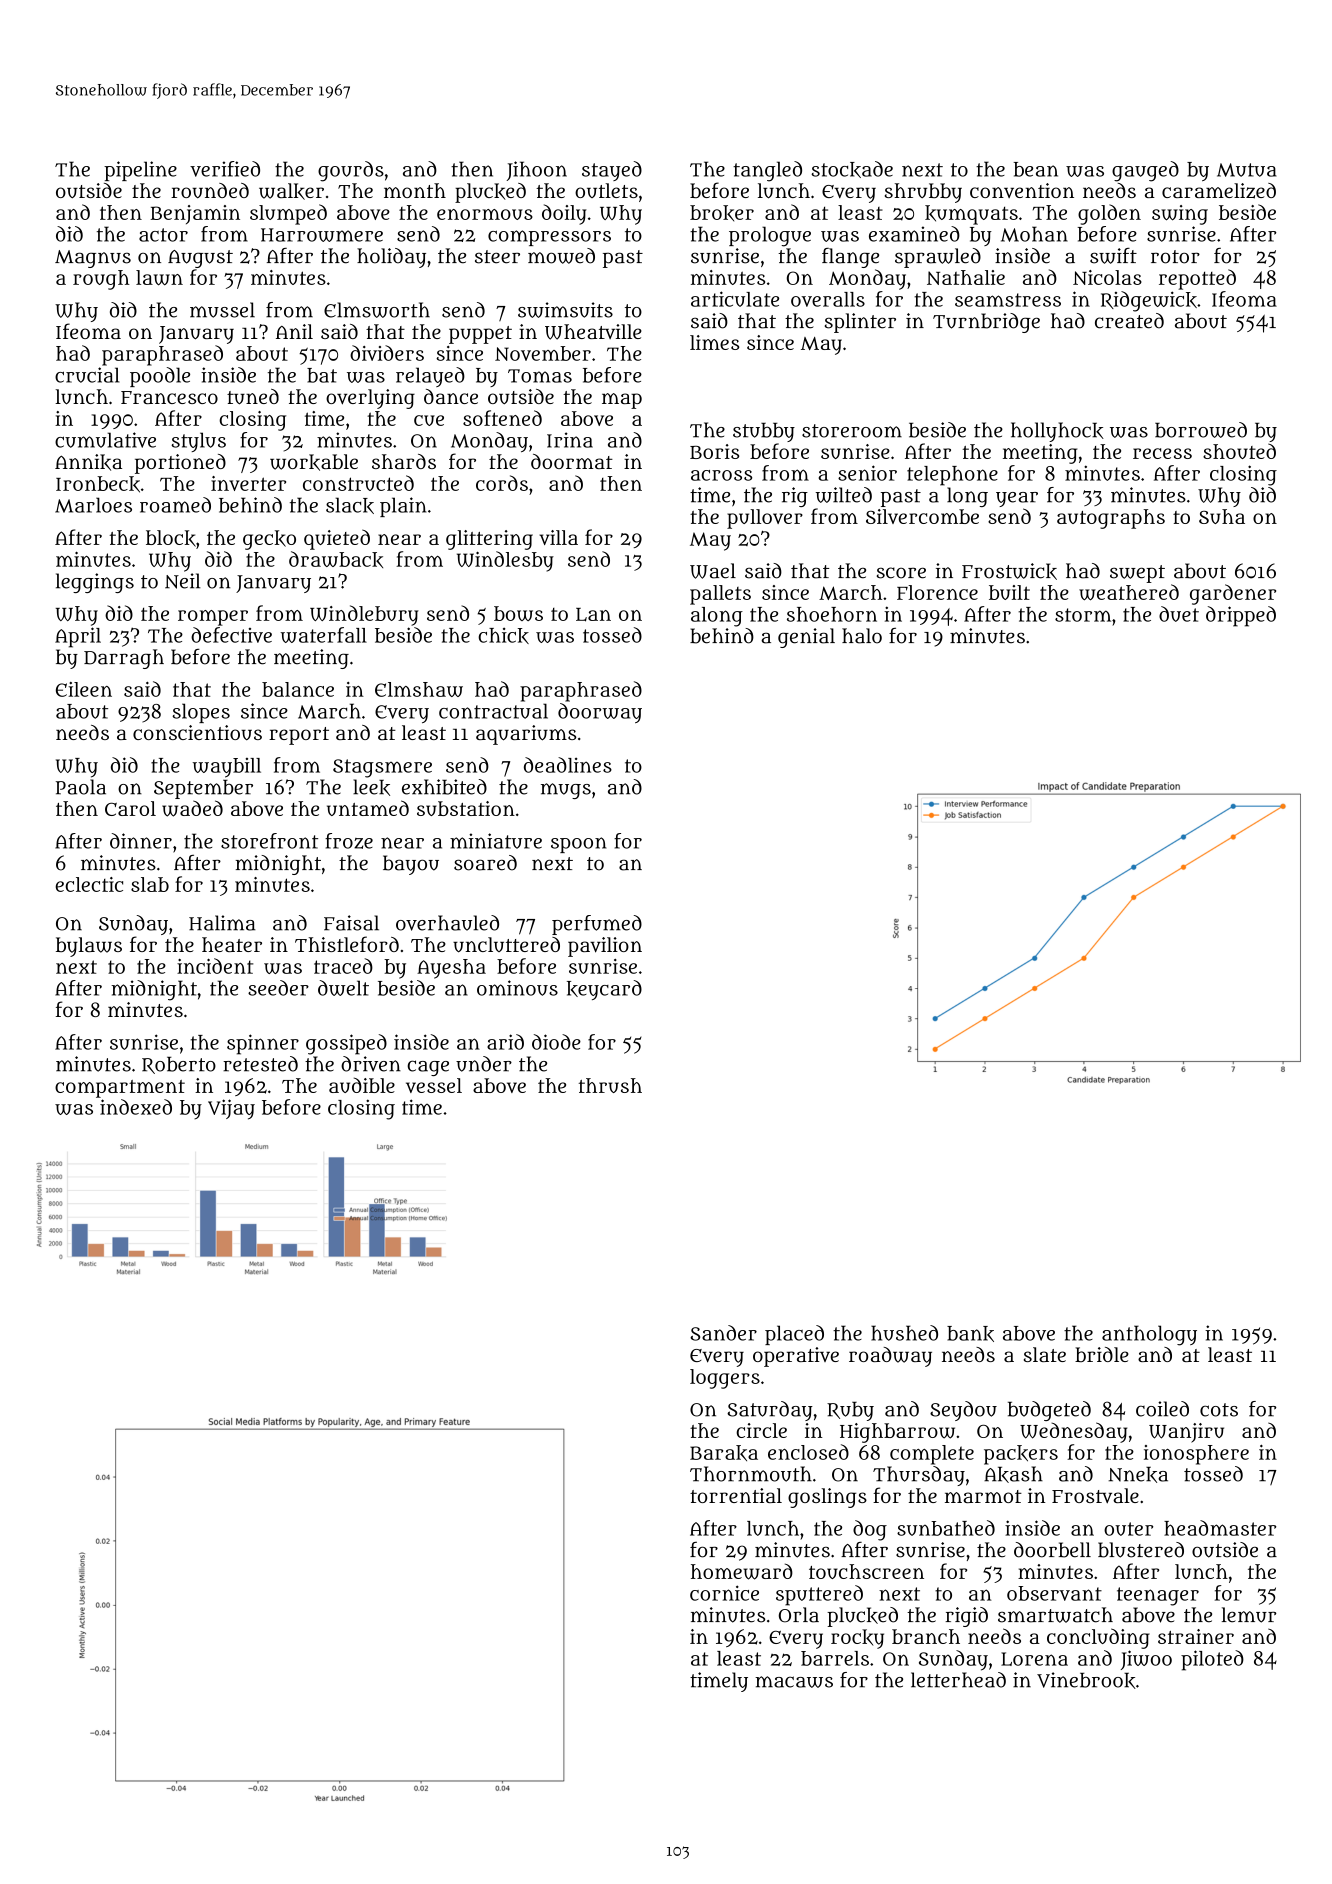 The width and height of the image is (1332, 1884). I want to click on thrush, so click(610, 1085).
